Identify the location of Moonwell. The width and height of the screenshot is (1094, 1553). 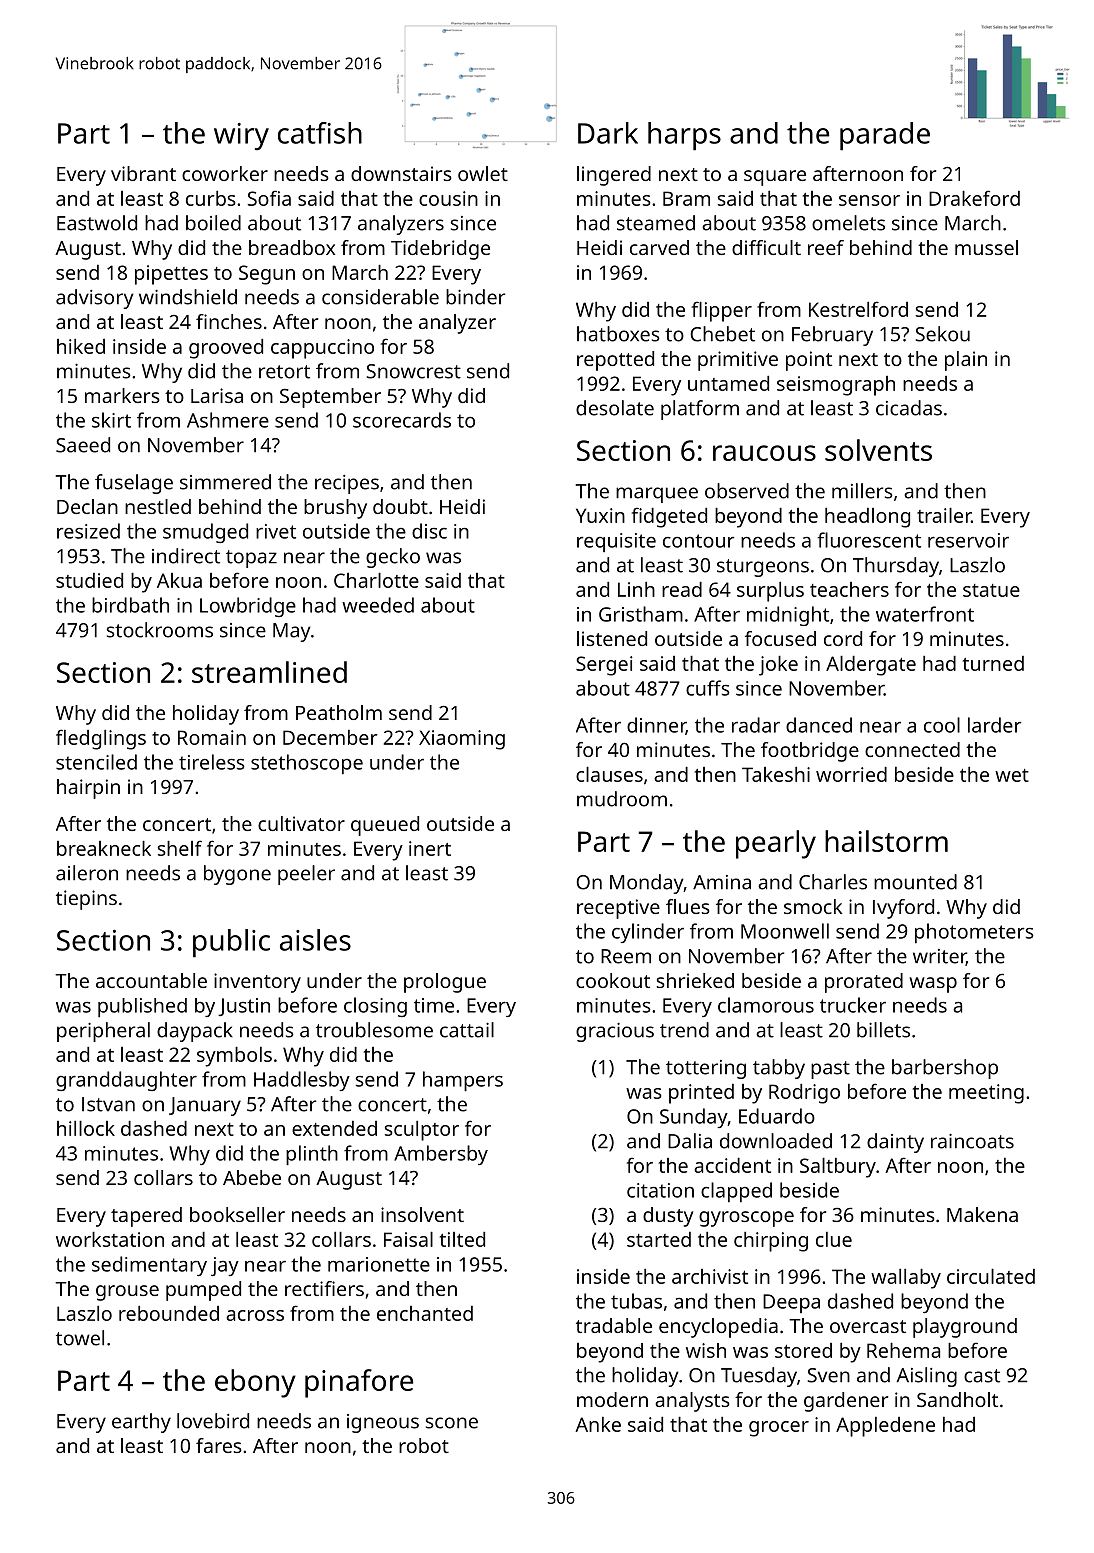
(785, 931).
